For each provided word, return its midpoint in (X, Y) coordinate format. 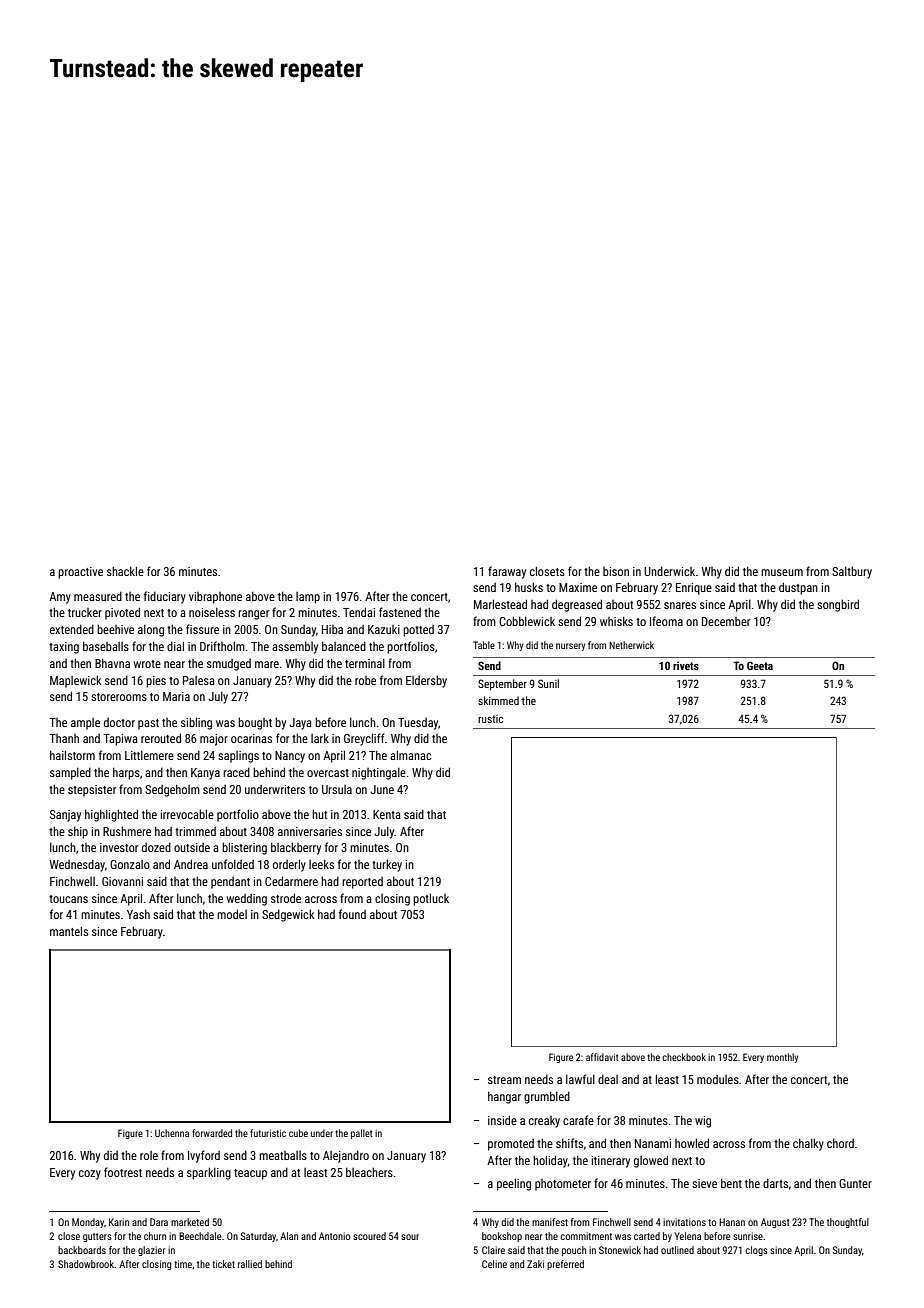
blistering (244, 848)
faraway (507, 572)
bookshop (502, 1237)
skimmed (498, 700)
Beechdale (200, 1236)
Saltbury (852, 572)
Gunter (855, 1183)
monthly (782, 1058)
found (352, 914)
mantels (69, 931)
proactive (80, 573)
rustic (490, 719)
